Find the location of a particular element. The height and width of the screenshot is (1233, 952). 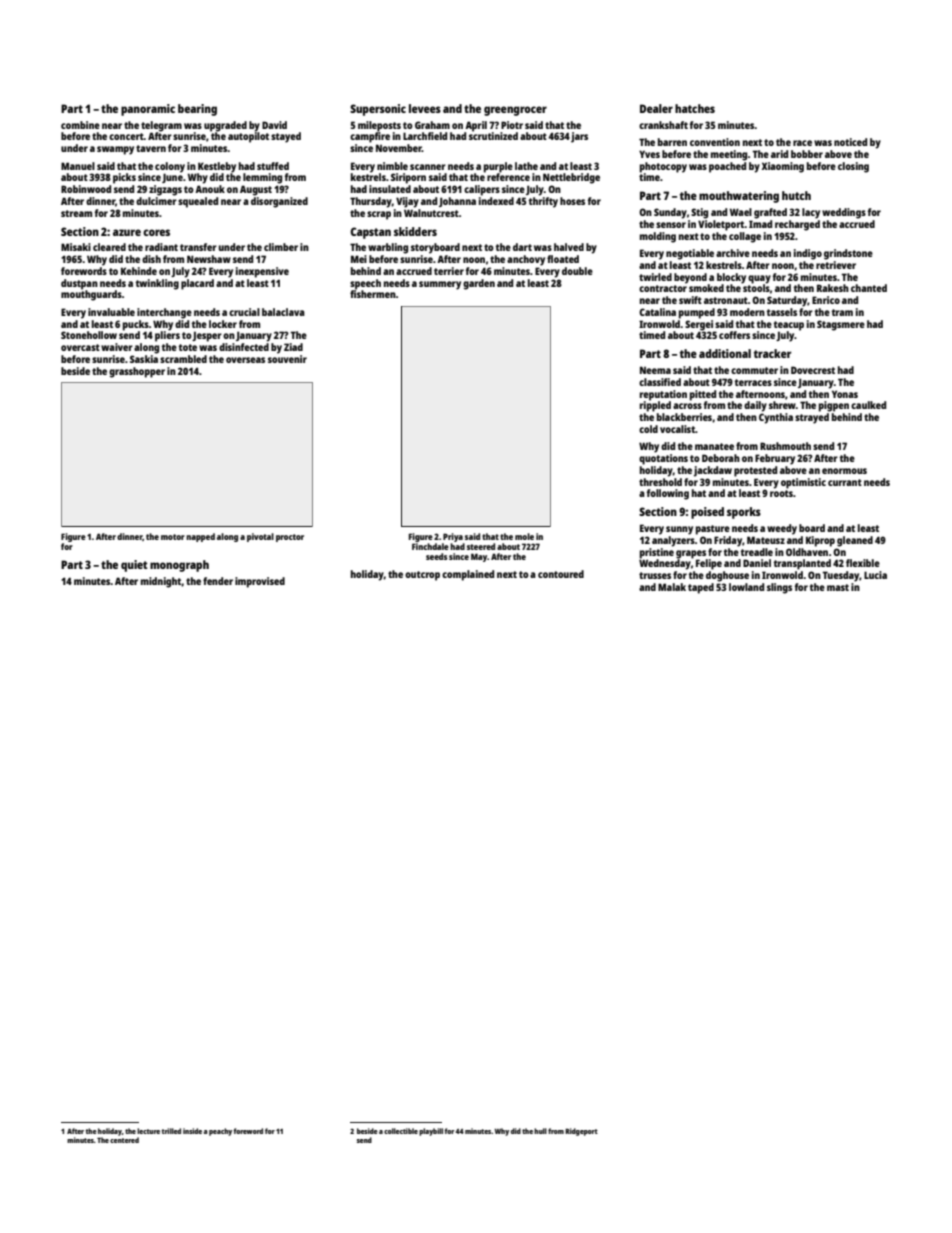

enormous is located at coordinates (844, 471).
